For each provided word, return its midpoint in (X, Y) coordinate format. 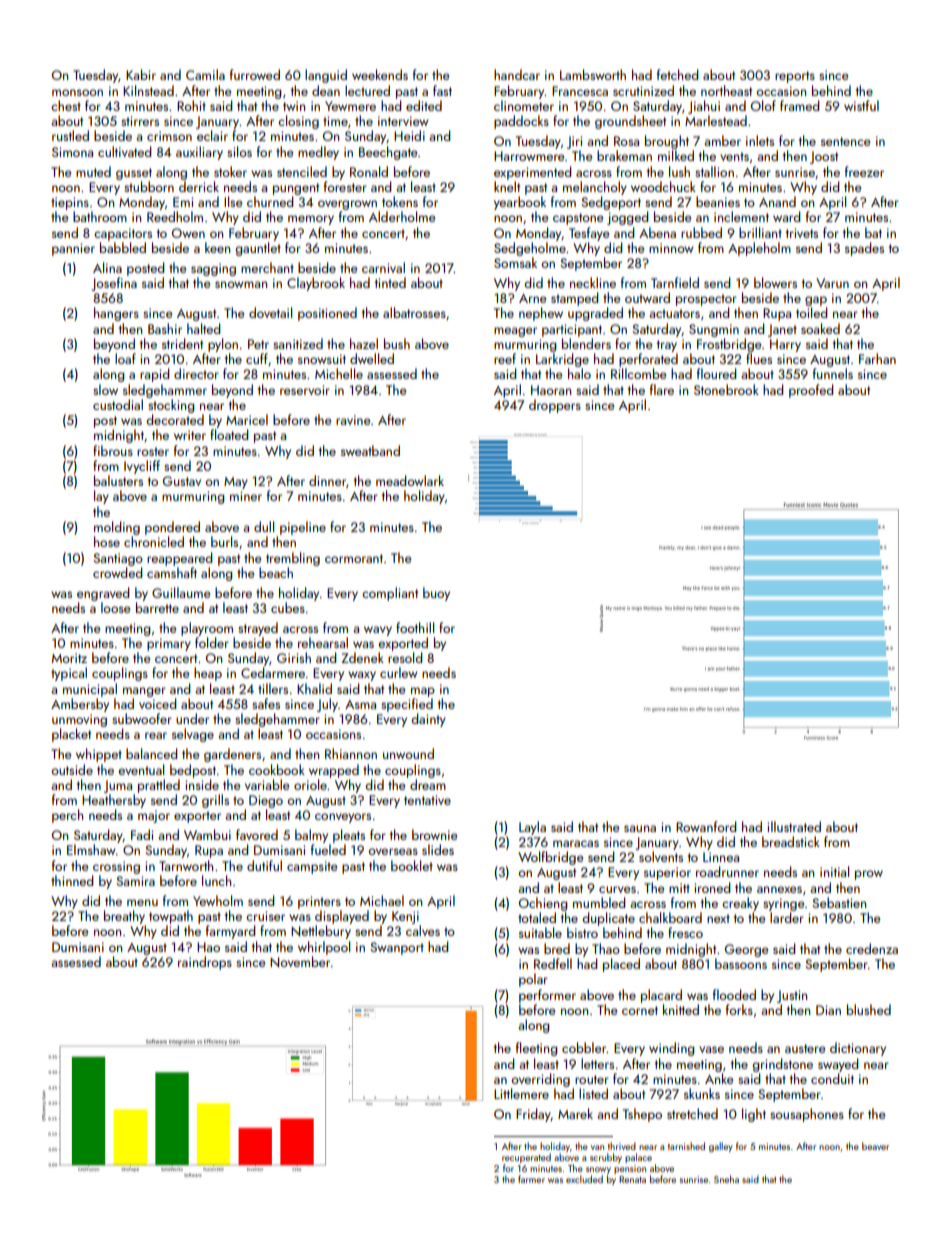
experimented (532, 173)
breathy (124, 917)
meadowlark (410, 480)
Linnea (721, 857)
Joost (824, 157)
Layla (532, 828)
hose (107, 541)
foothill (415, 627)
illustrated (794, 826)
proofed (811, 391)
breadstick (791, 841)
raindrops (205, 963)
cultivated (124, 151)
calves (423, 930)
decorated (175, 419)
